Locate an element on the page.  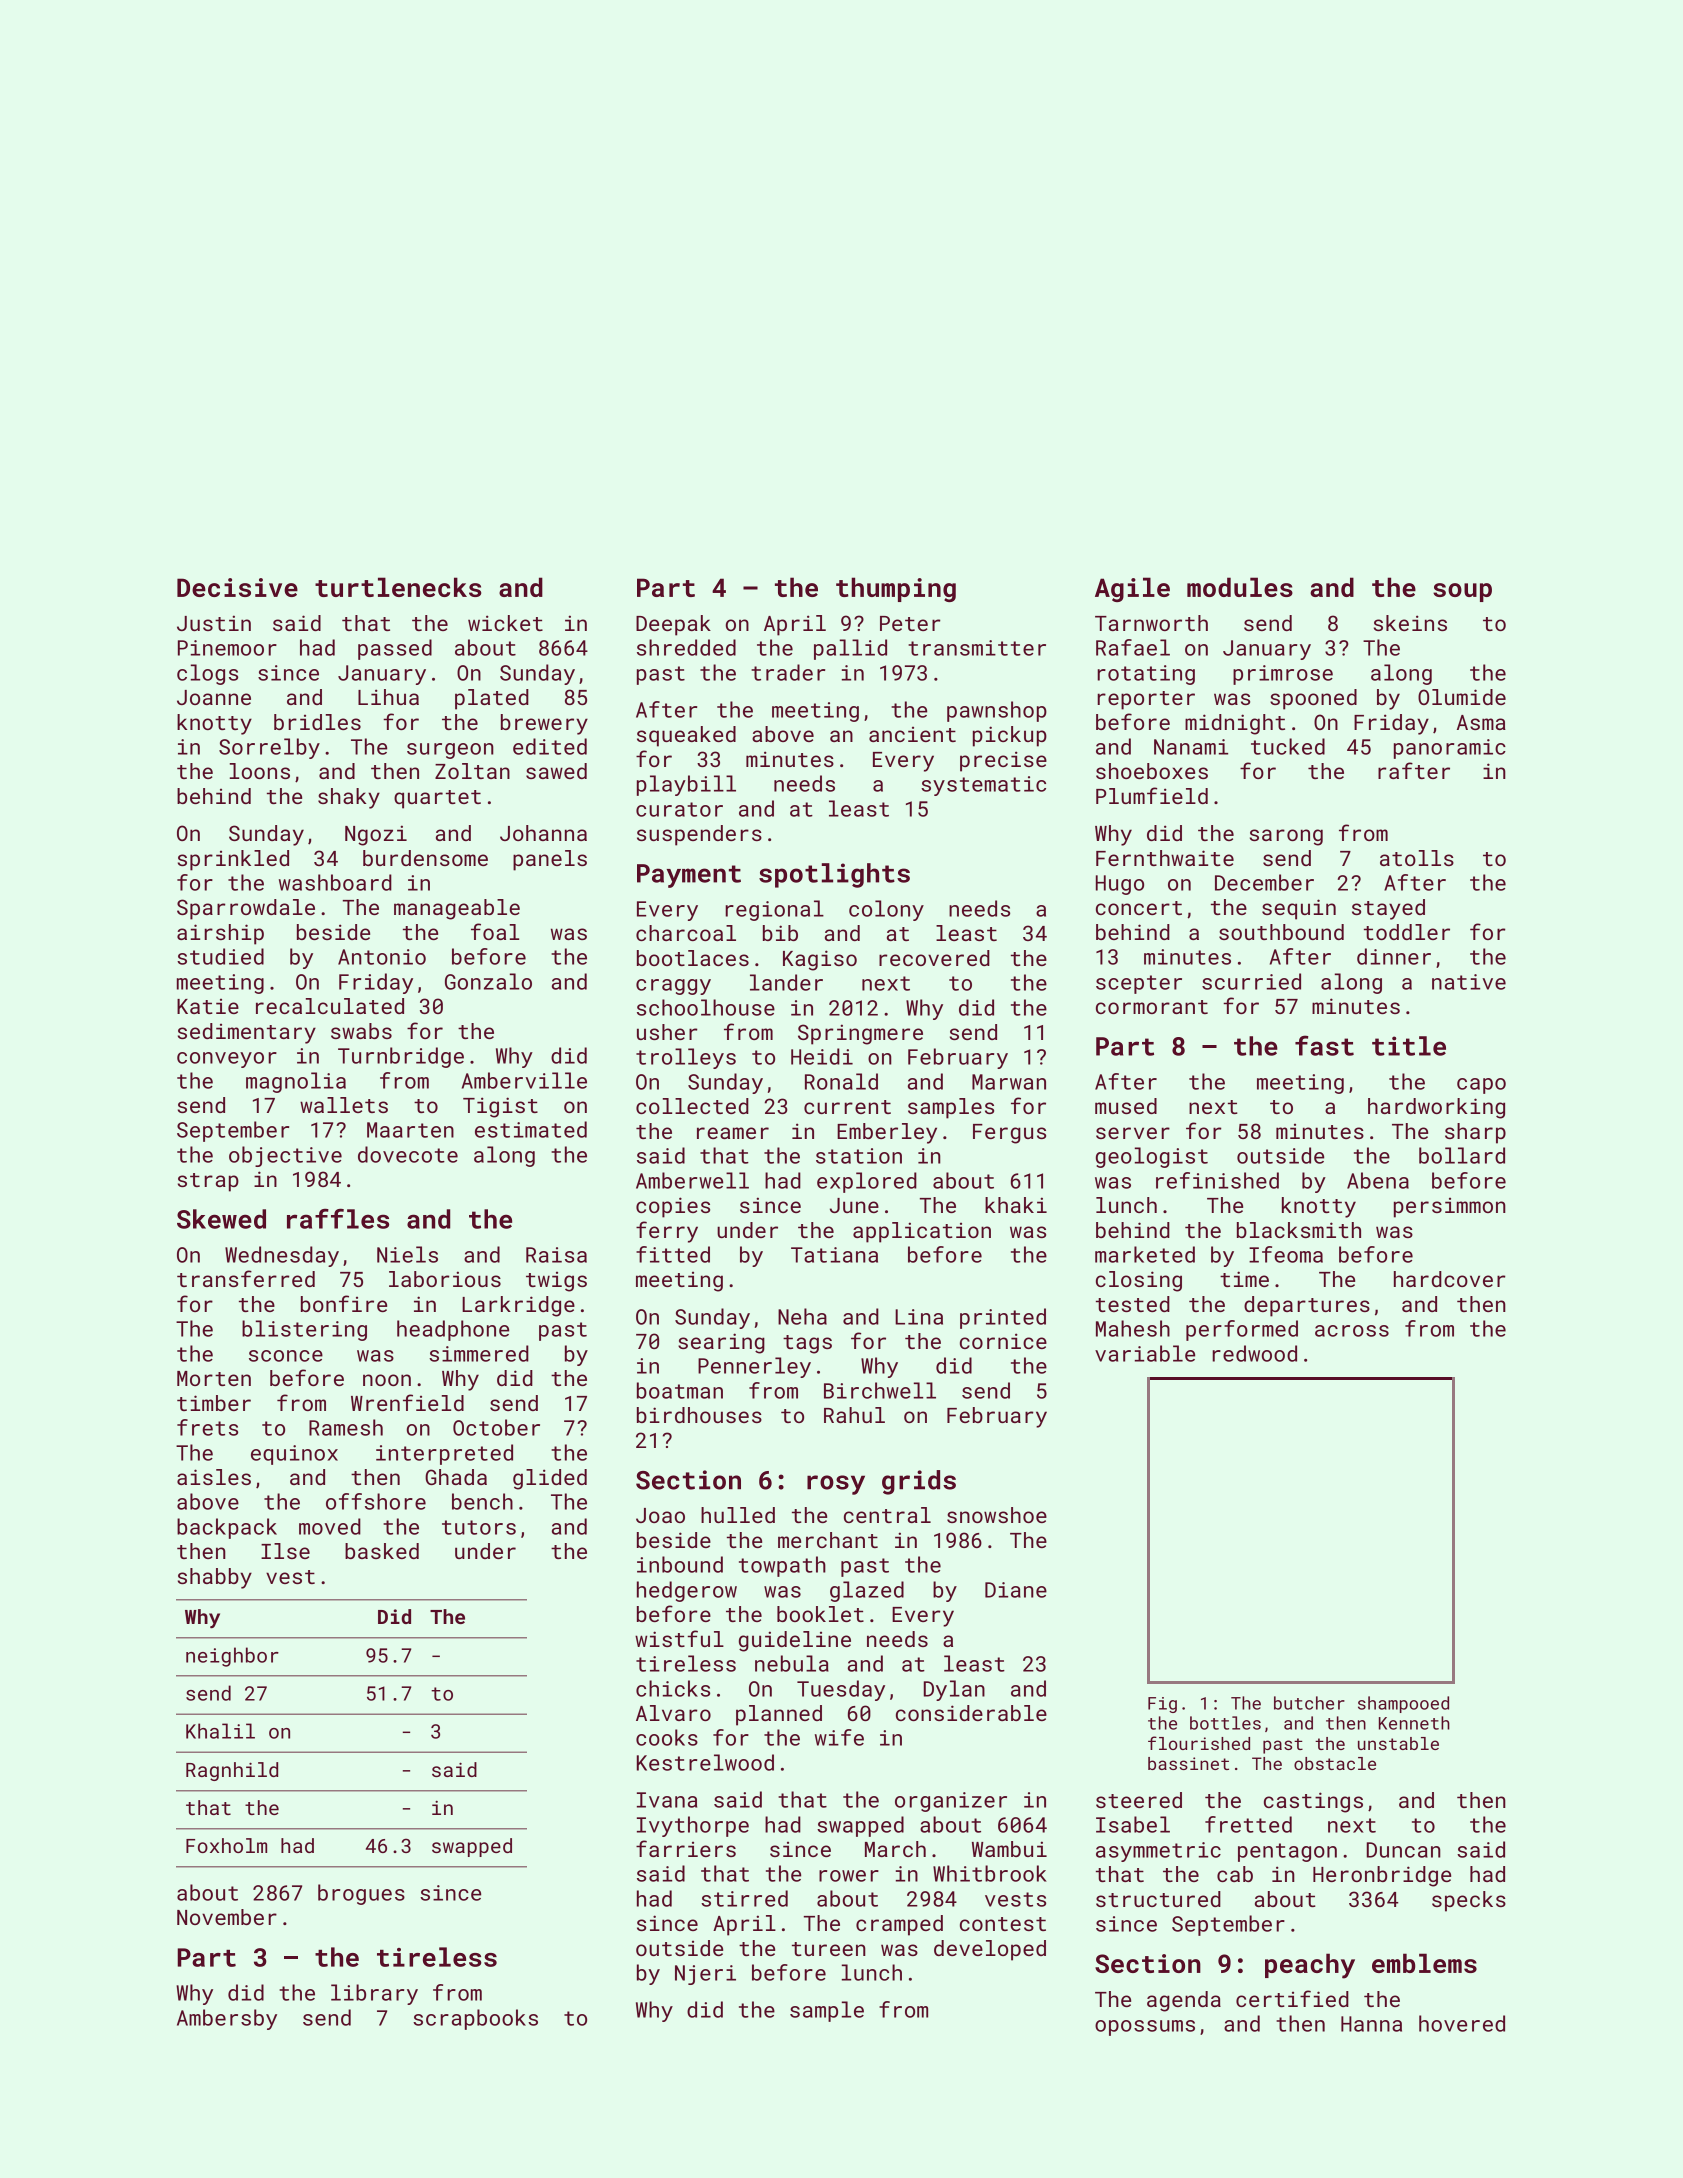
thumping is located at coordinates (896, 589).
